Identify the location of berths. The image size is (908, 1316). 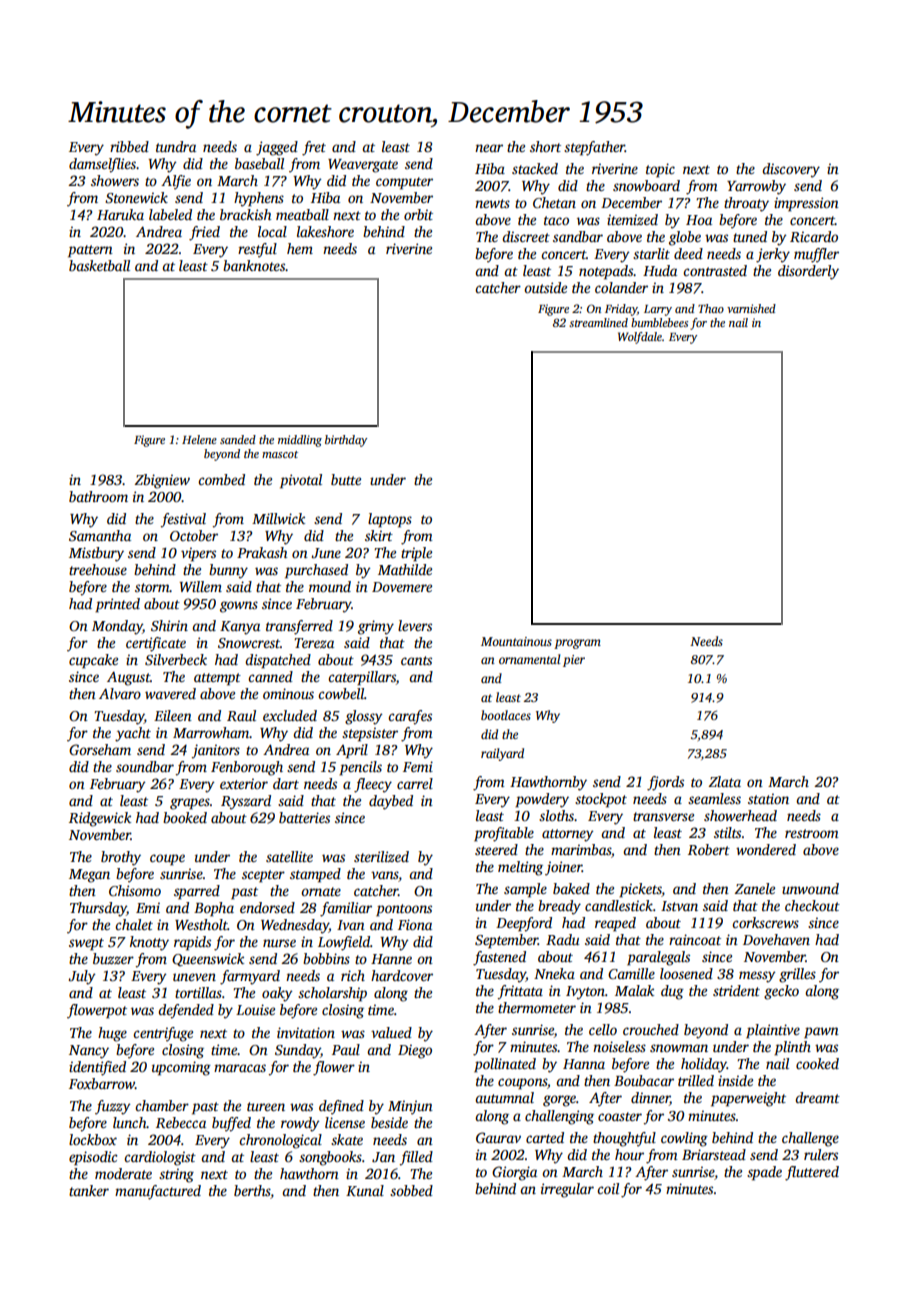
(252, 1190).
